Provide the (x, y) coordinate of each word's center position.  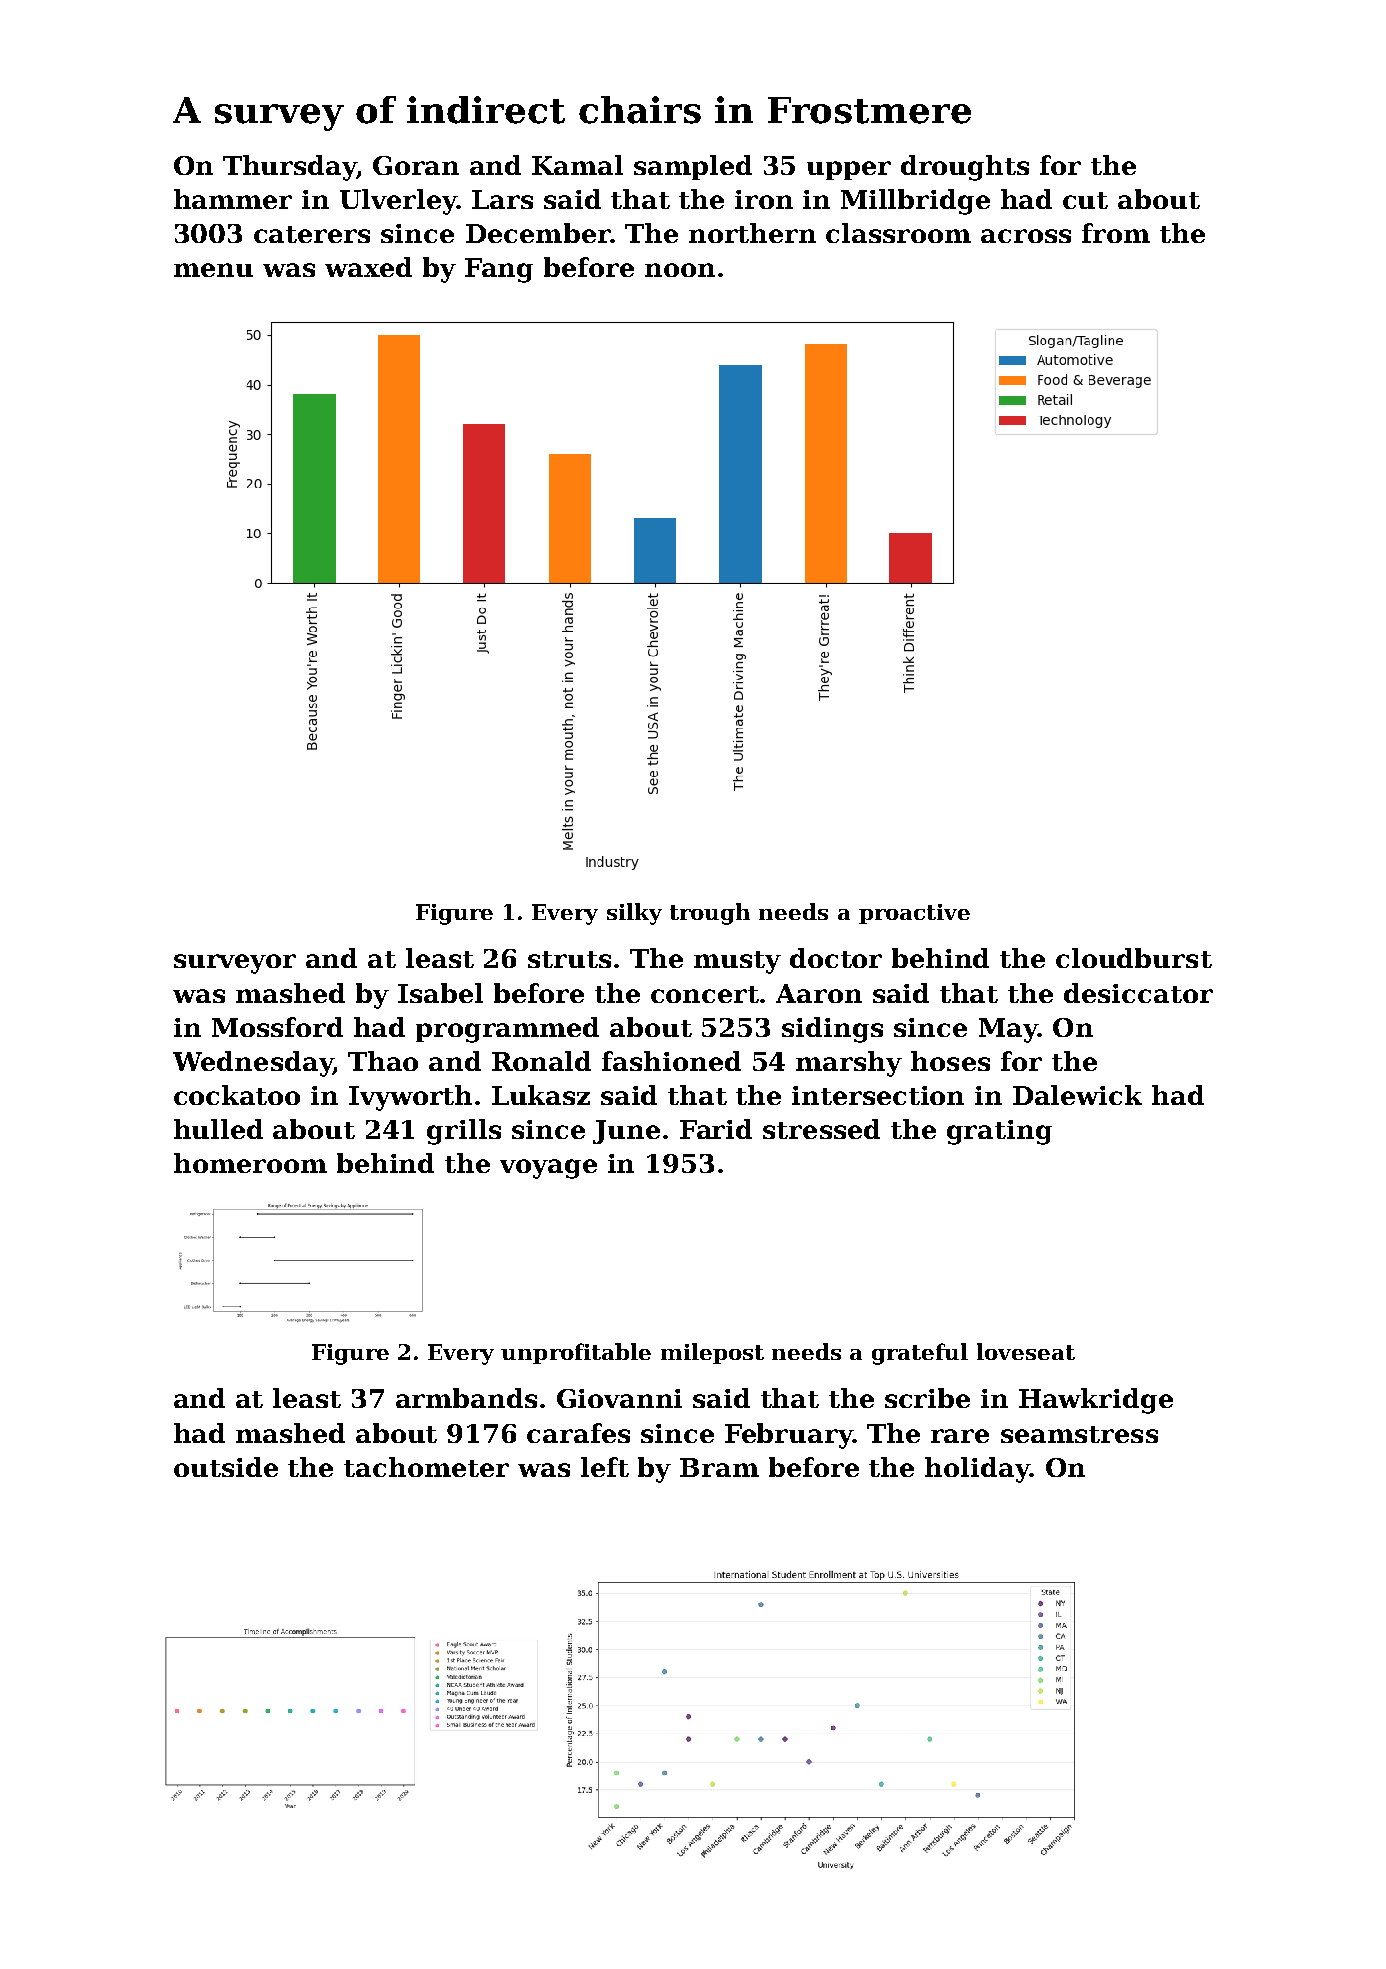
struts (569, 959)
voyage (548, 1169)
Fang (499, 270)
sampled (693, 167)
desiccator (1138, 993)
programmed (507, 1030)
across (1026, 236)
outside (226, 1467)
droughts (965, 168)
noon (680, 270)
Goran (416, 165)
